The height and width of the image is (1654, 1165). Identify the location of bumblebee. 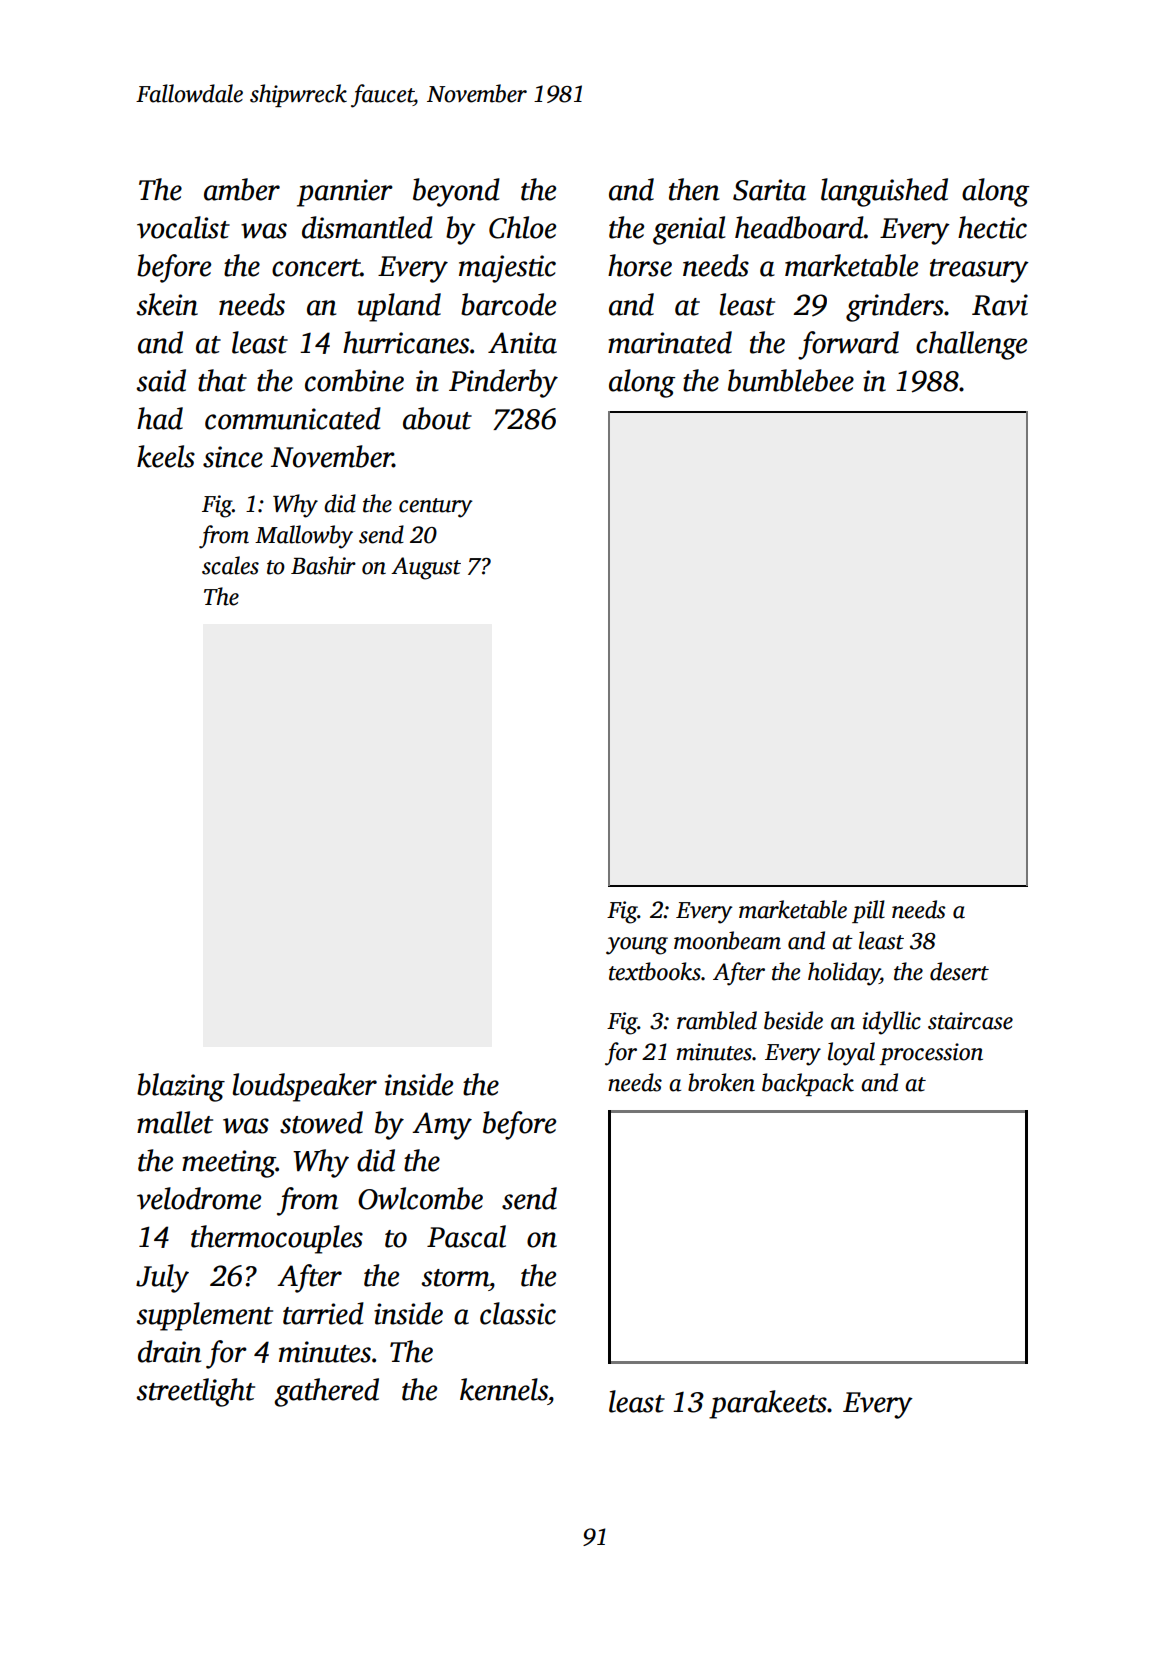
(791, 380).
